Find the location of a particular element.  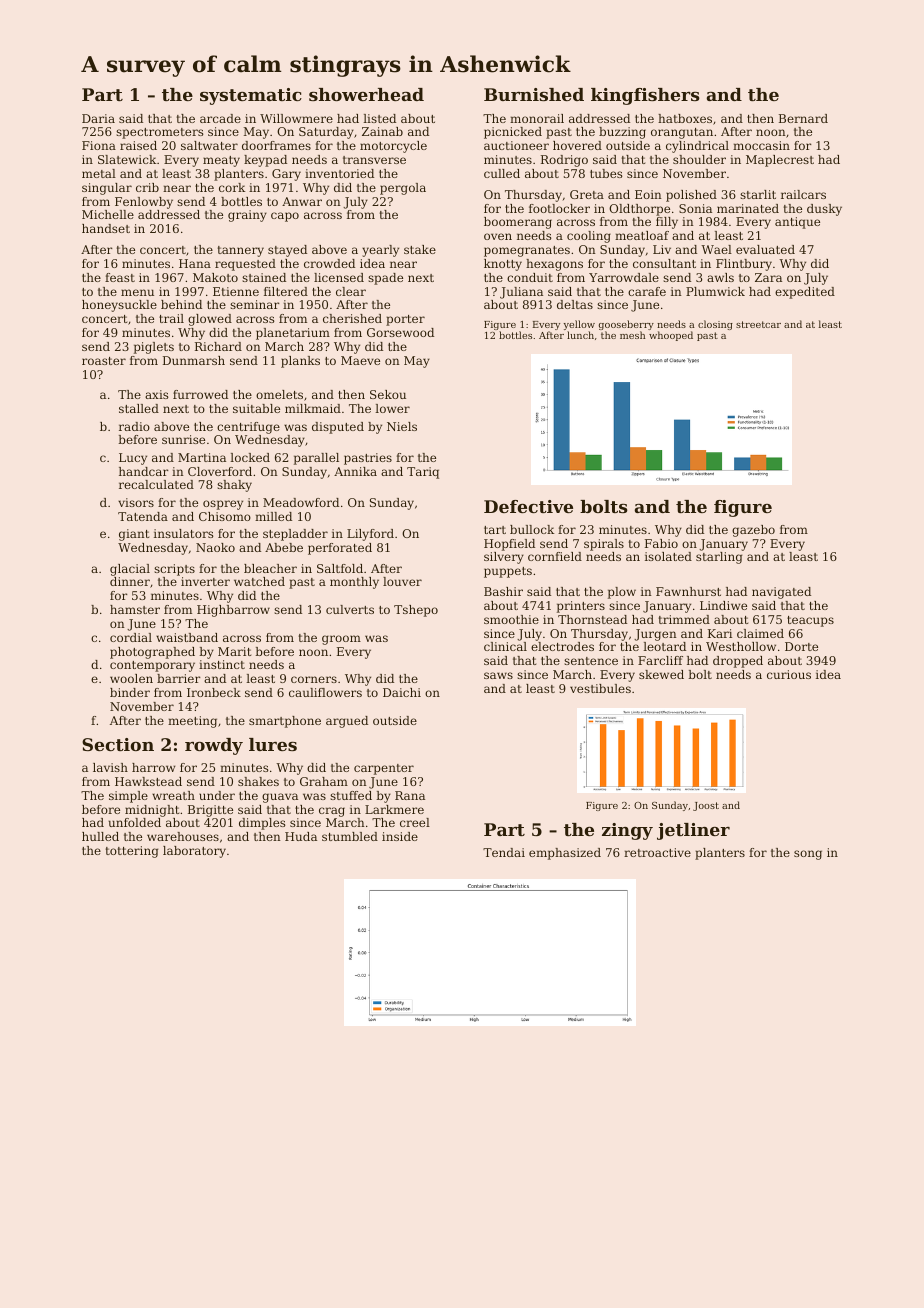

laboratory is located at coordinates (194, 852).
